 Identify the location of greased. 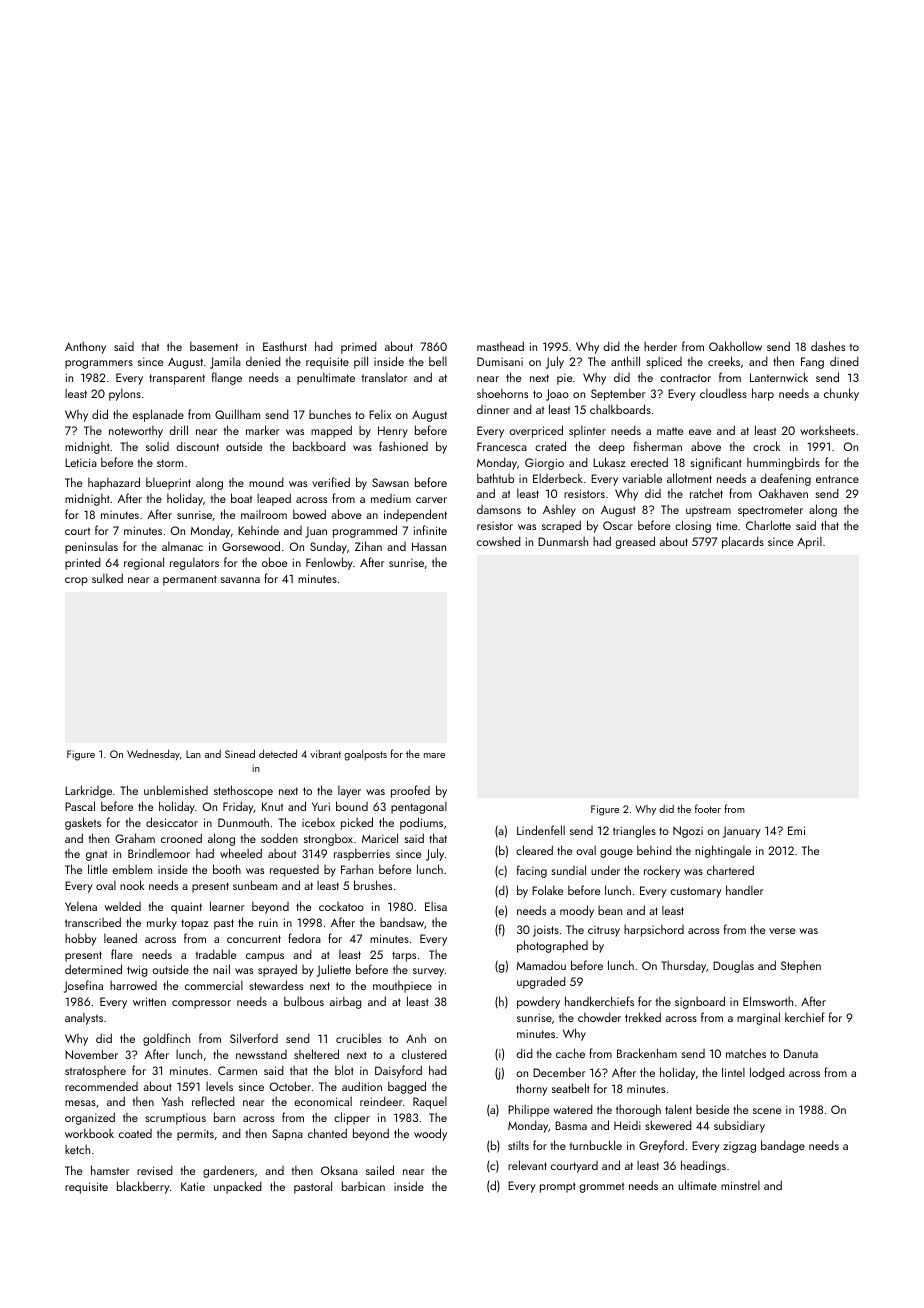
(635, 542).
